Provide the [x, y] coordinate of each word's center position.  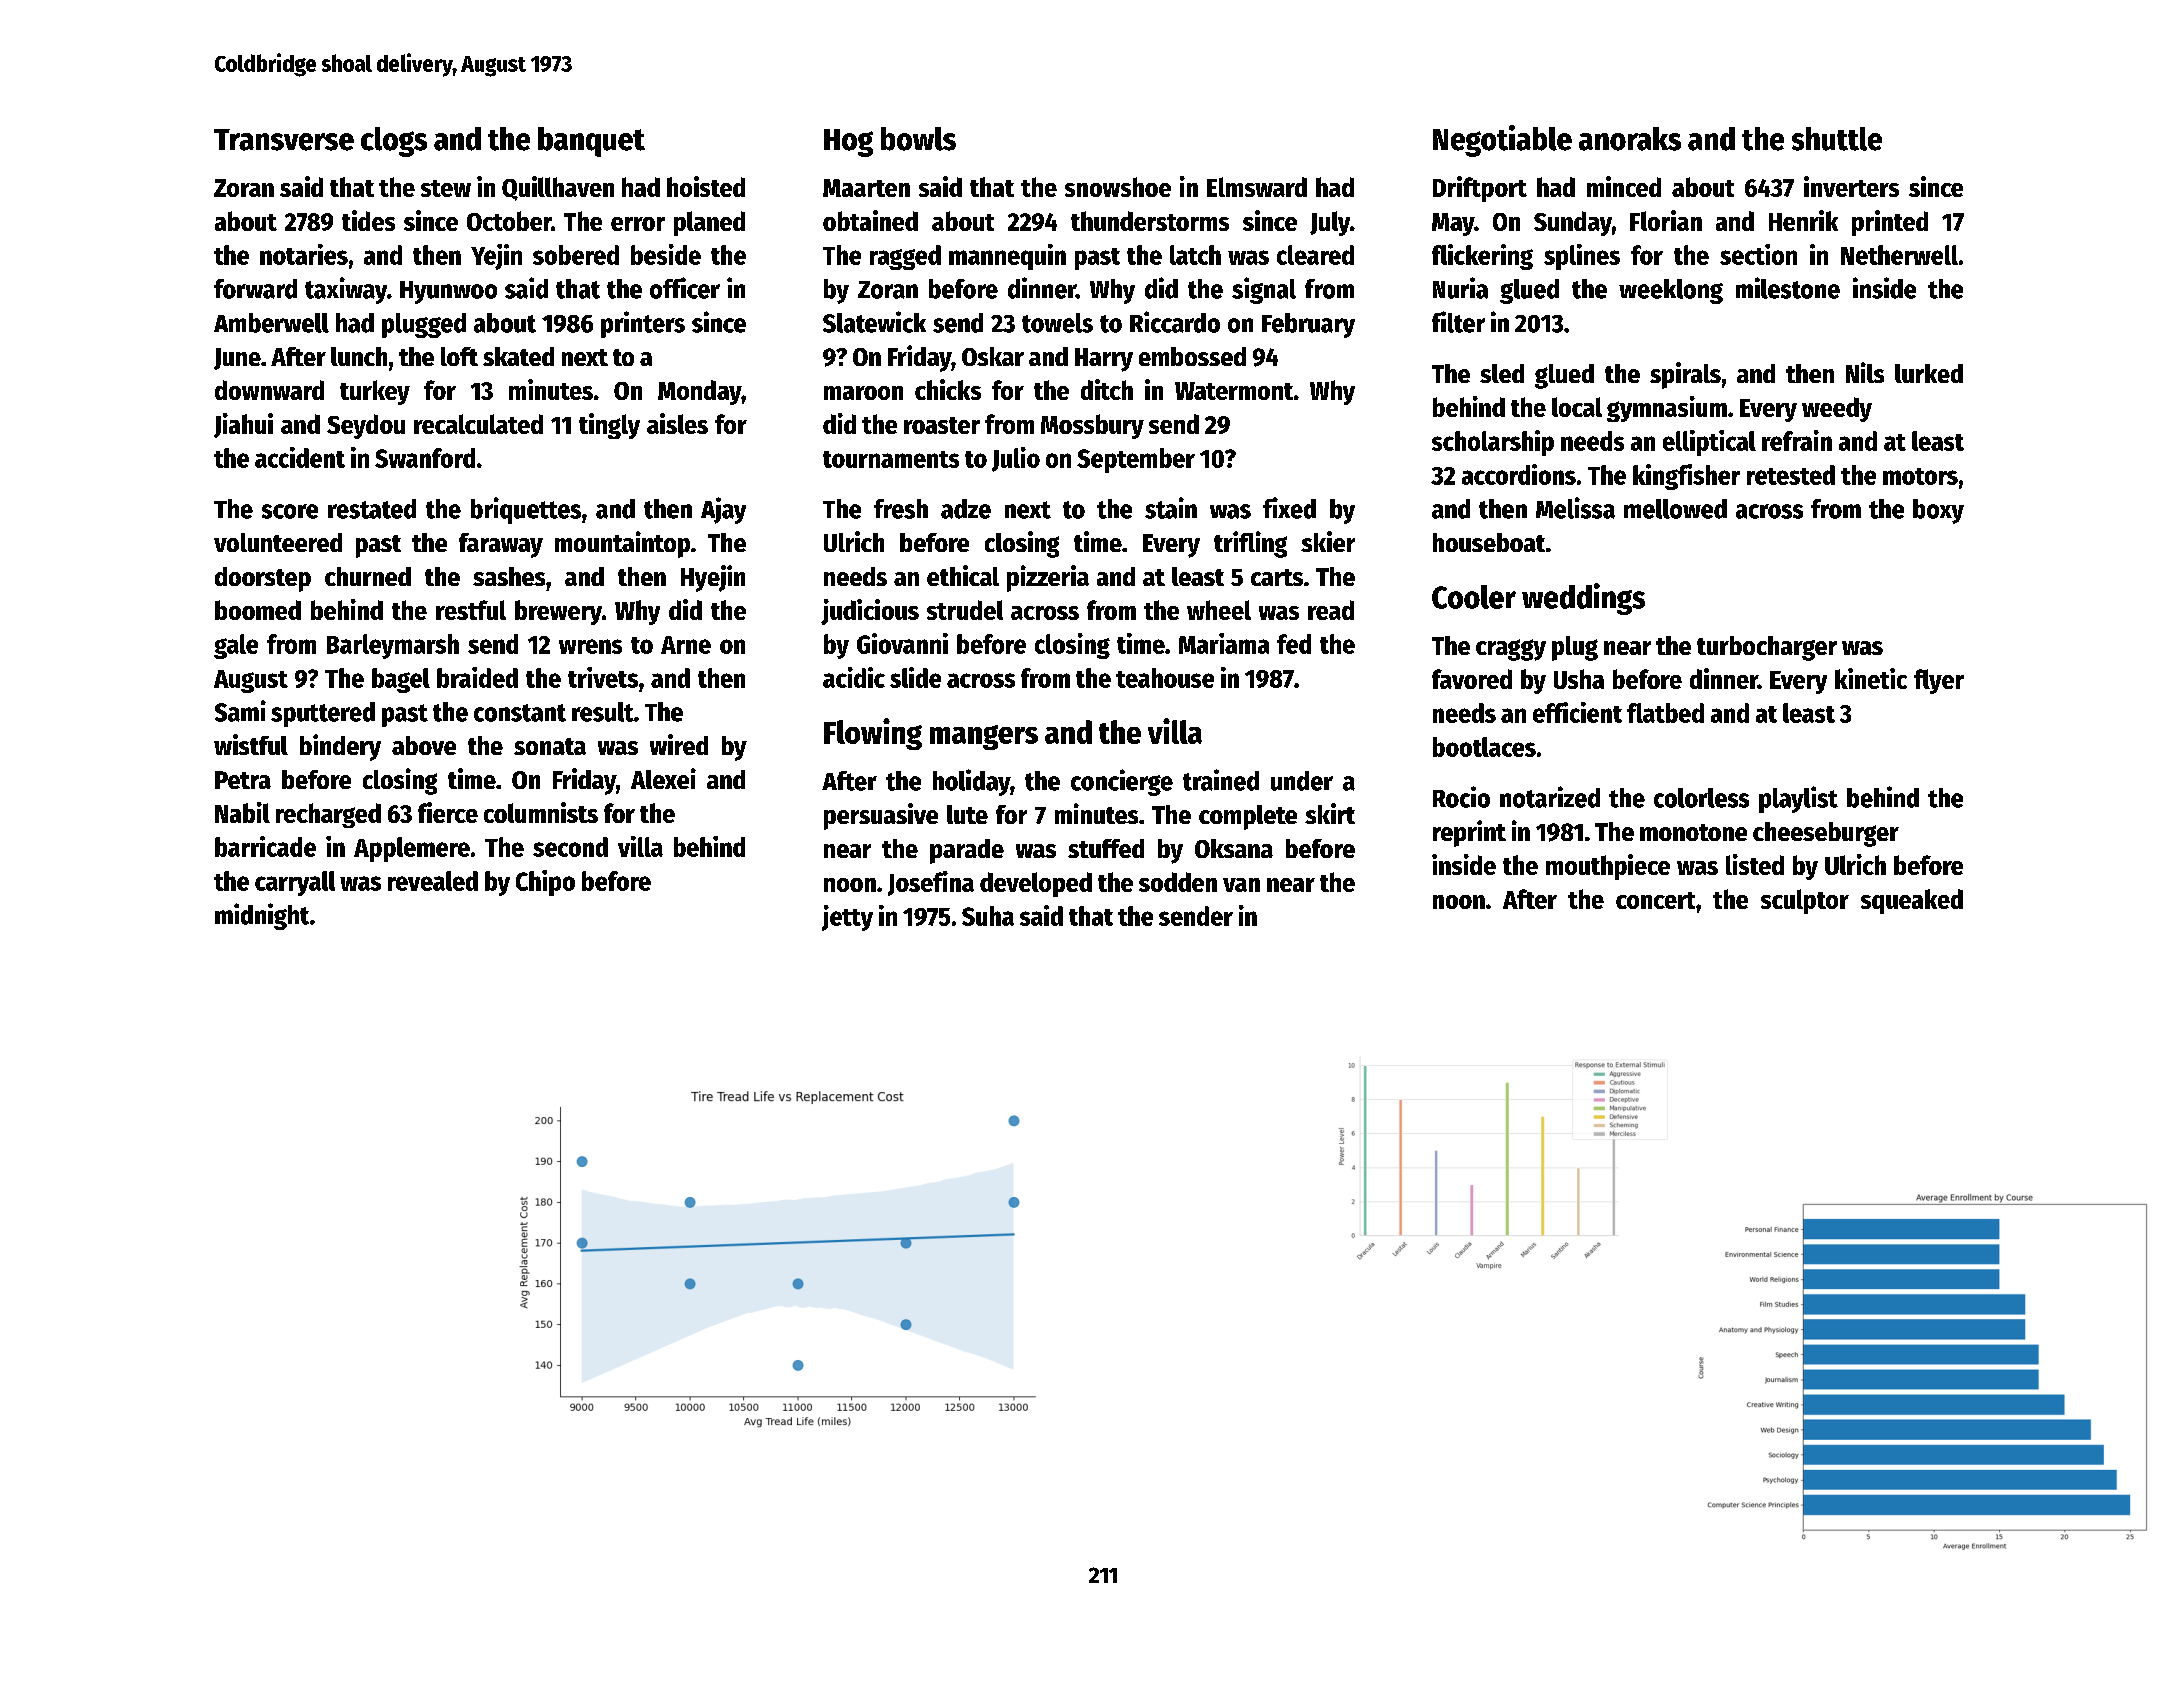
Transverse [284, 140]
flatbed [1665, 713]
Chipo [545, 883]
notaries [304, 254]
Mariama [1224, 643]
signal [1264, 290]
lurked [1929, 373]
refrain [1797, 440]
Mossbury [1092, 426]
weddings [1583, 599]
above [424, 745]
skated [518, 356]
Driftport [1480, 189]
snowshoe [1118, 187]
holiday [971, 782]
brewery [558, 612]
